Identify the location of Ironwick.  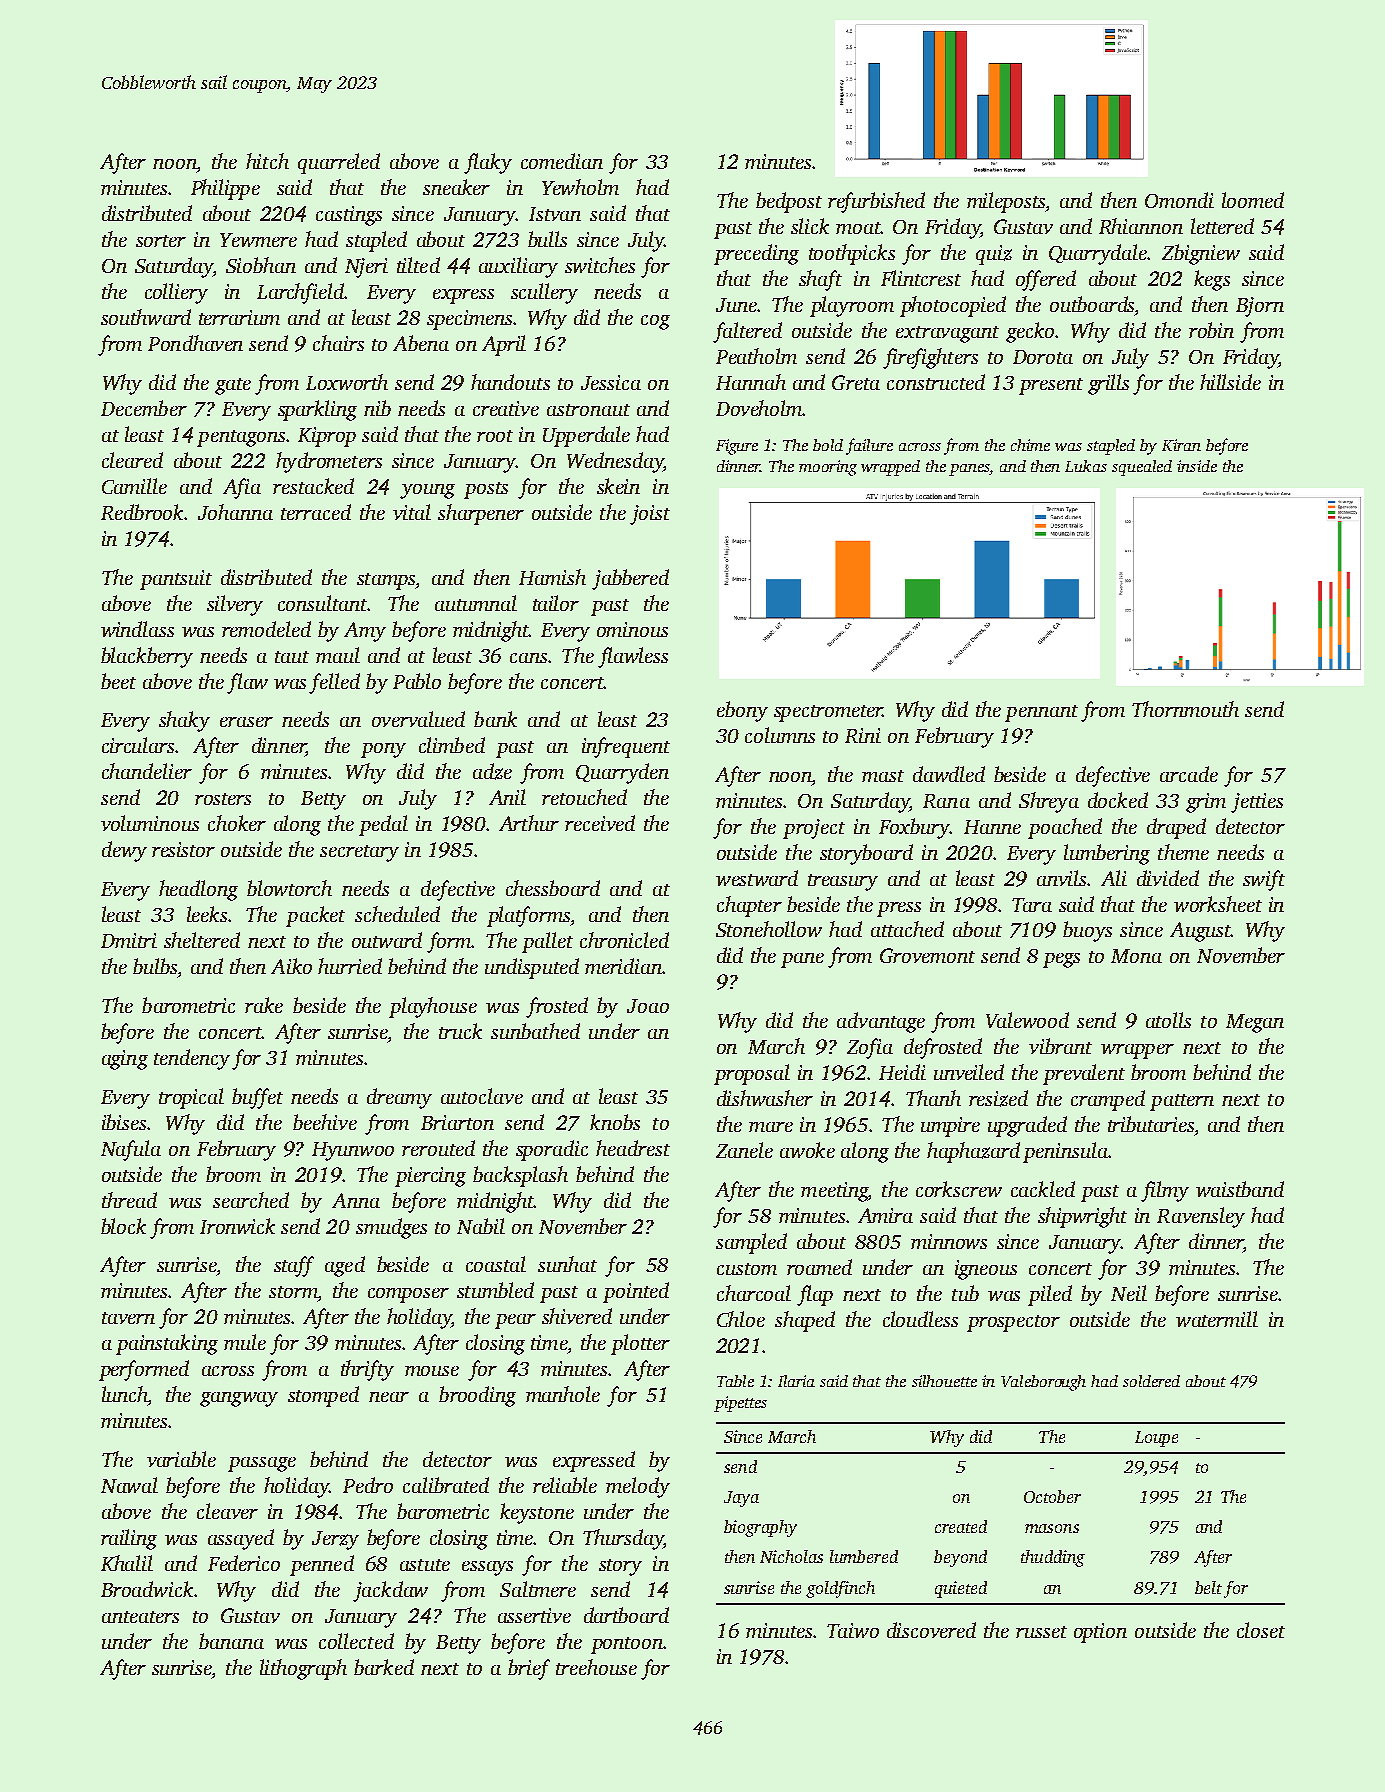
(237, 1226).
